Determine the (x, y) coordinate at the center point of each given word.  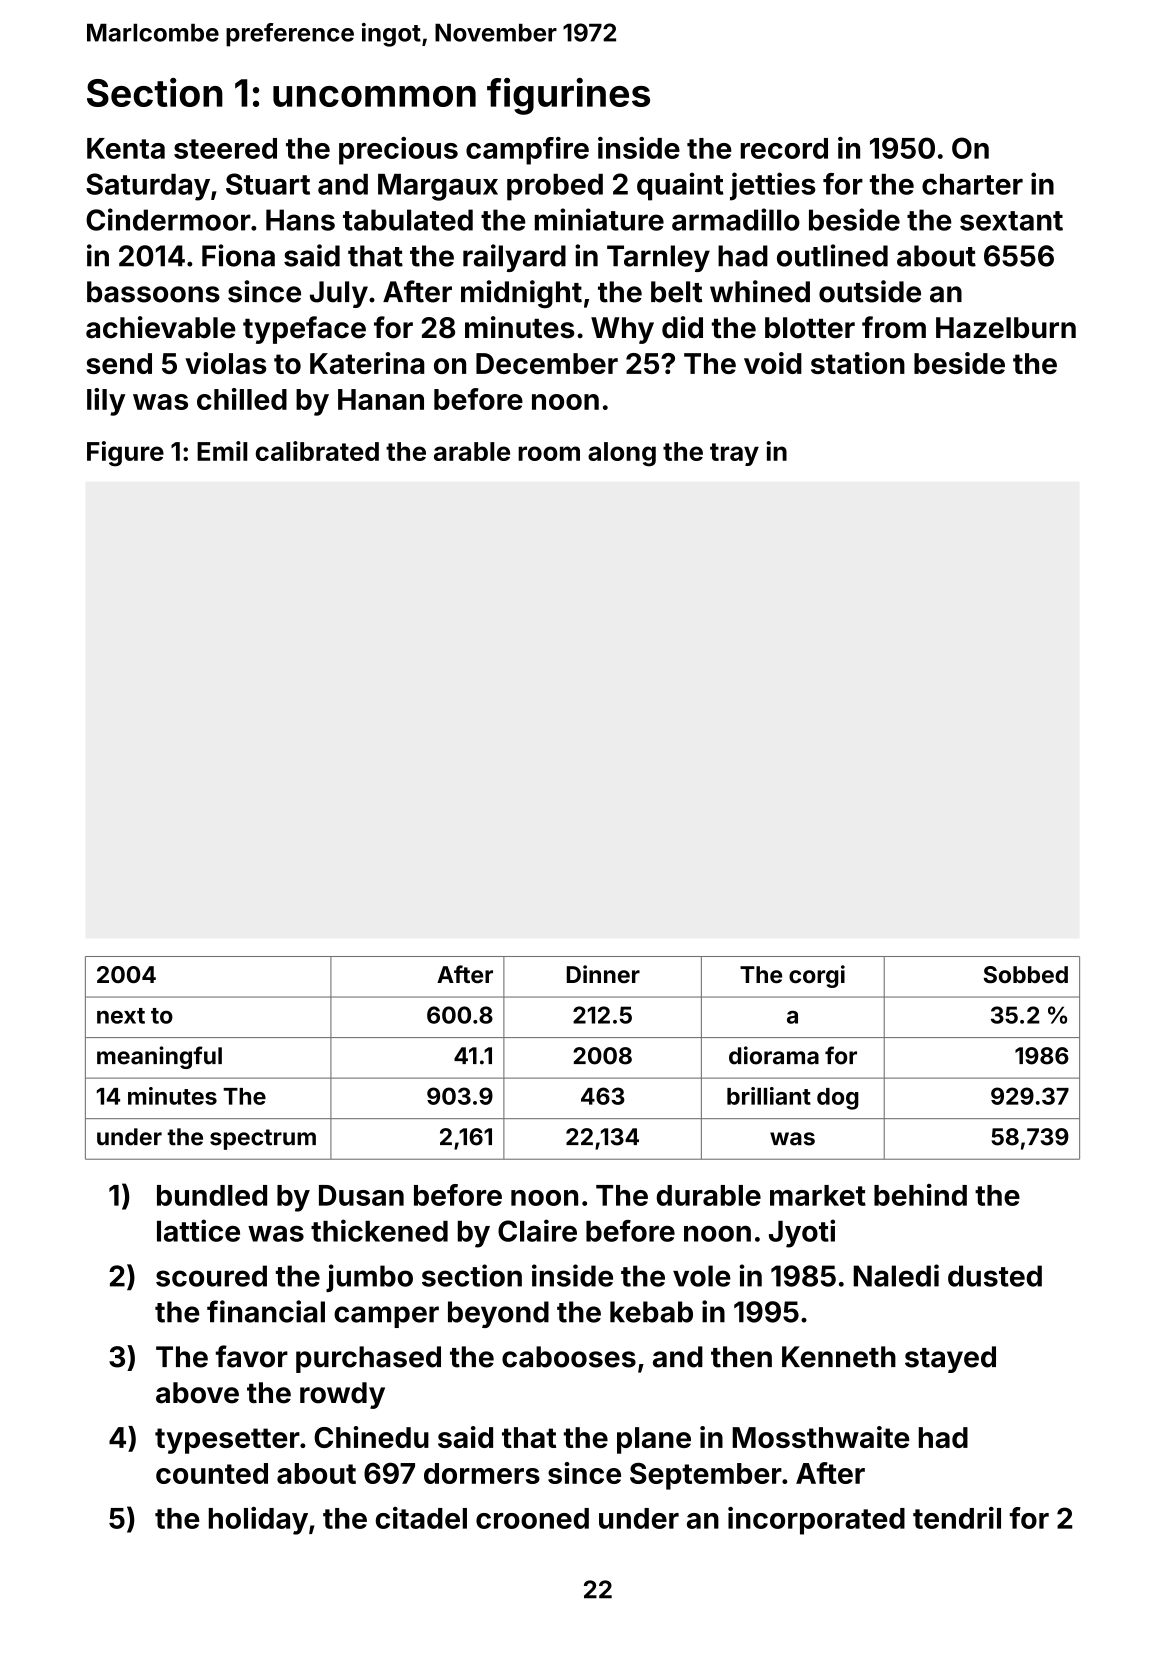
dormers (482, 1473)
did (682, 327)
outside (870, 291)
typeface (304, 330)
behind (920, 1195)
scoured (211, 1276)
